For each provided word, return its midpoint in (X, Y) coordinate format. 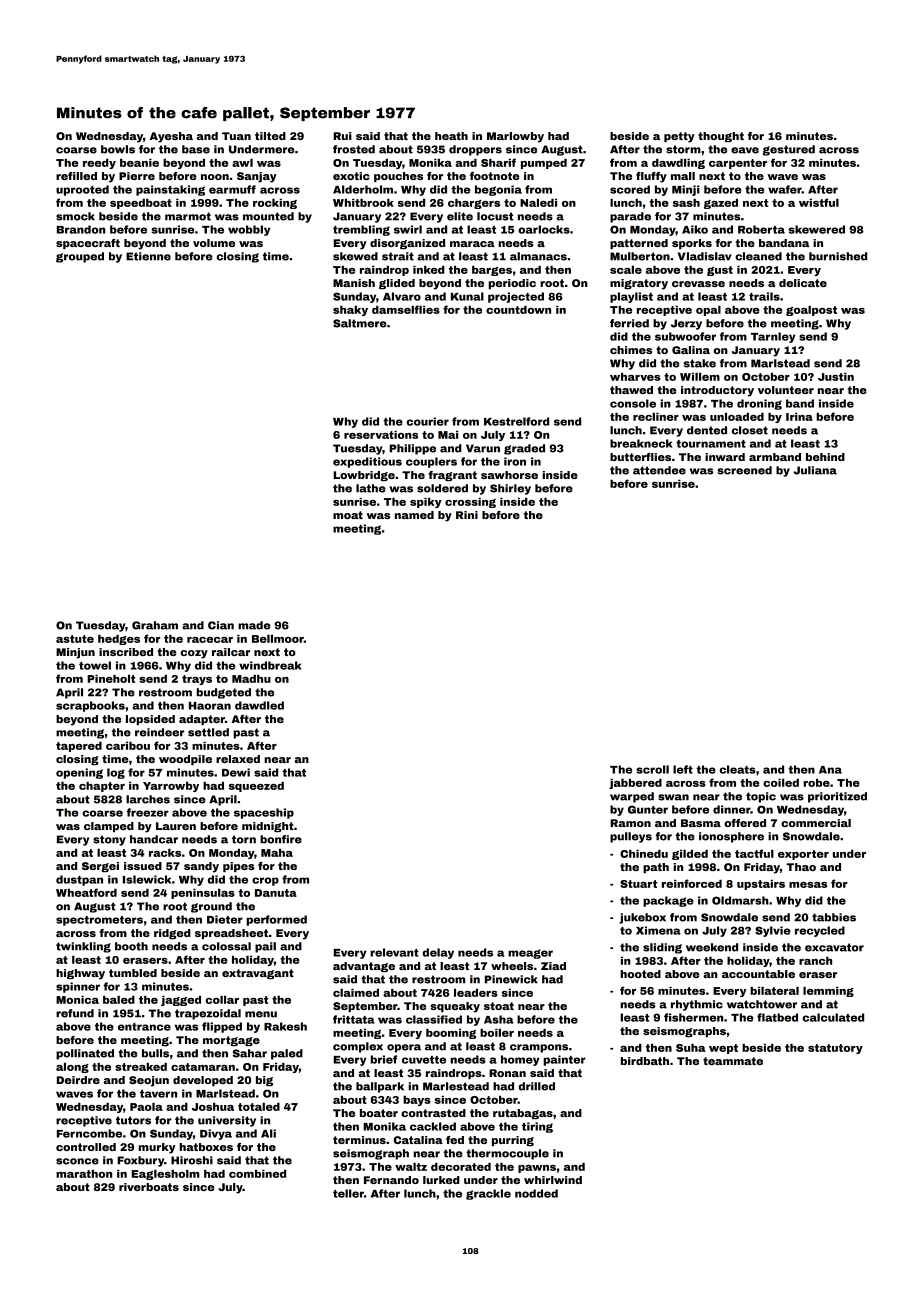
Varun (483, 448)
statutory (835, 1049)
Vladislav (704, 256)
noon (215, 177)
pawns (537, 1169)
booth (131, 946)
